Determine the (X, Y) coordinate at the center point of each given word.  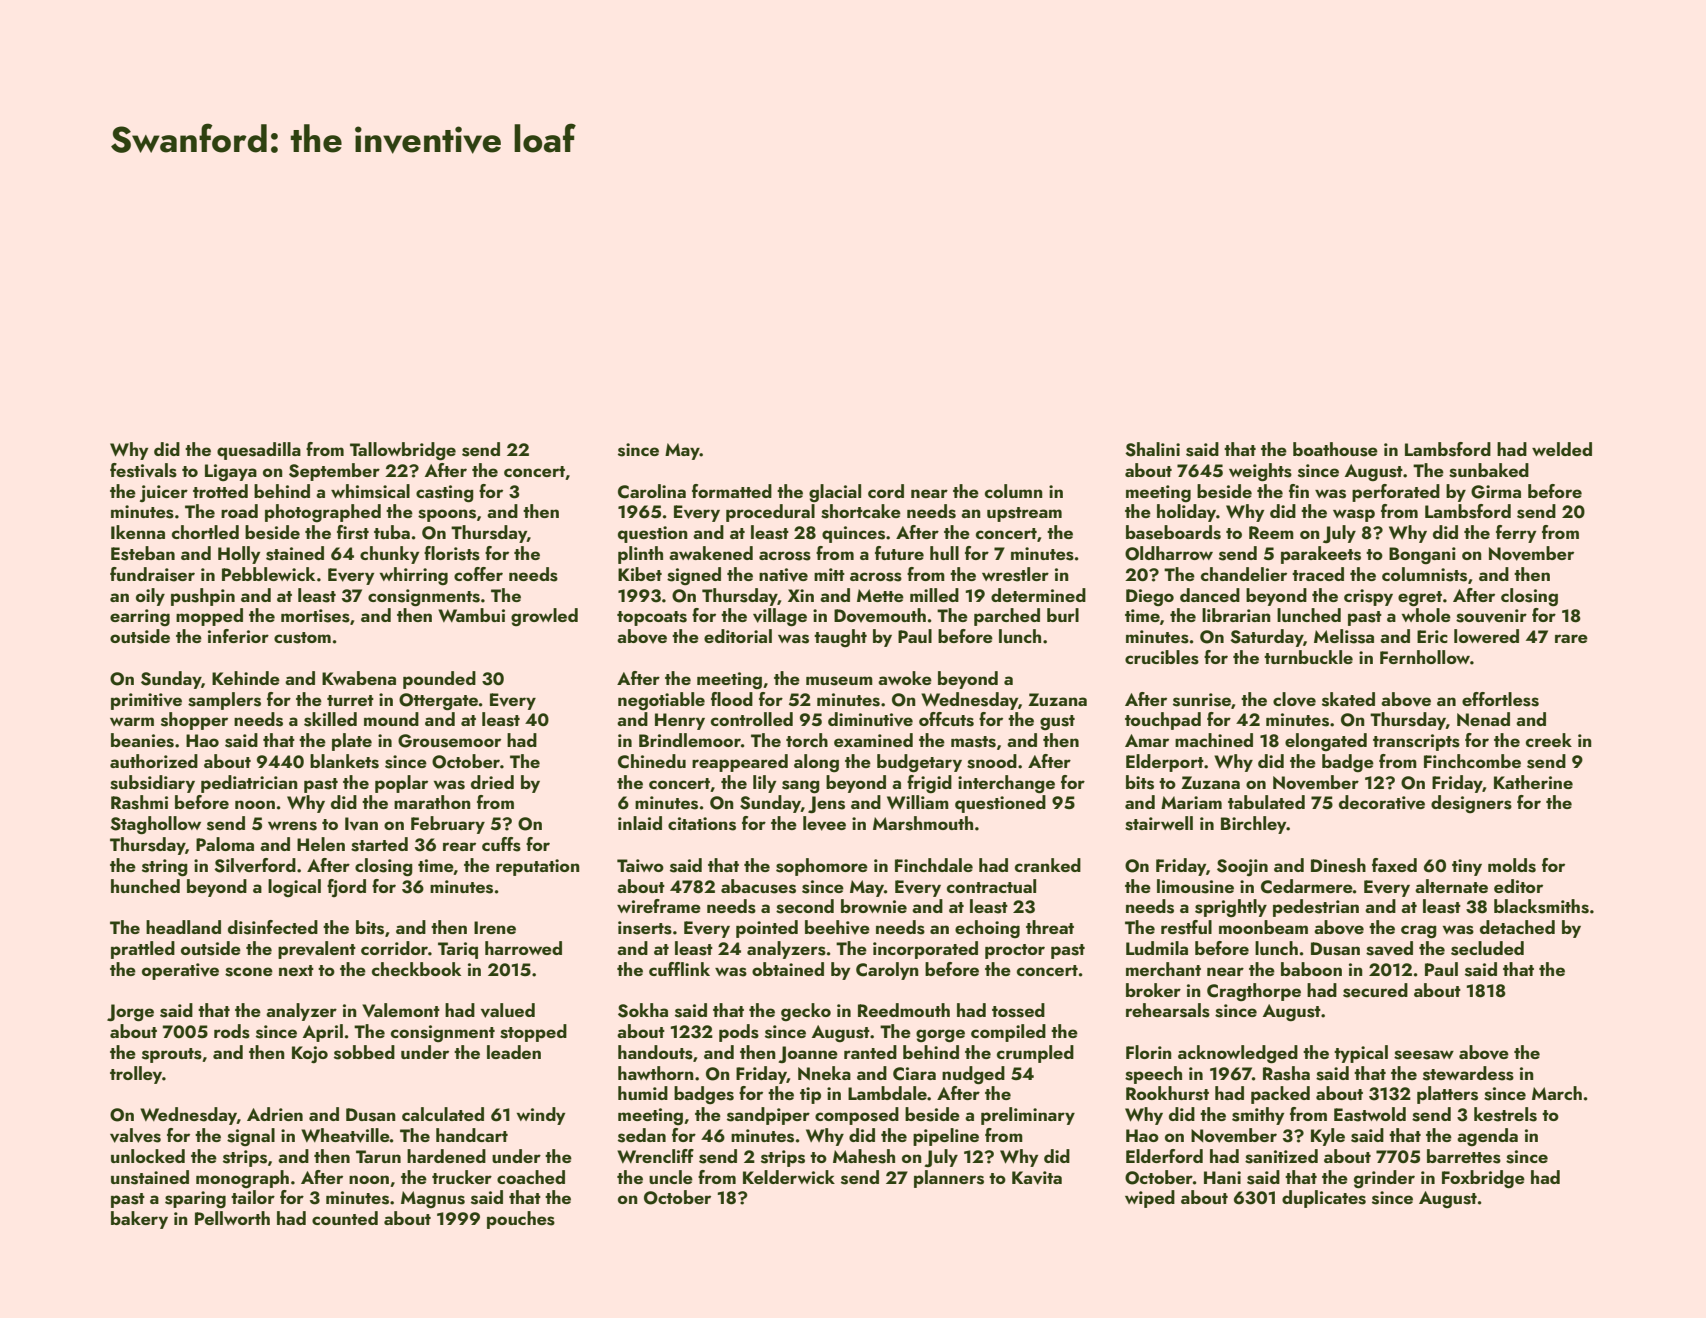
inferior (238, 636)
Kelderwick (789, 1177)
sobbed (364, 1052)
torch (807, 740)
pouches (521, 1220)
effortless (1500, 699)
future (899, 553)
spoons (447, 515)
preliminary (1028, 1116)
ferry (1516, 534)
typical (1361, 1054)
